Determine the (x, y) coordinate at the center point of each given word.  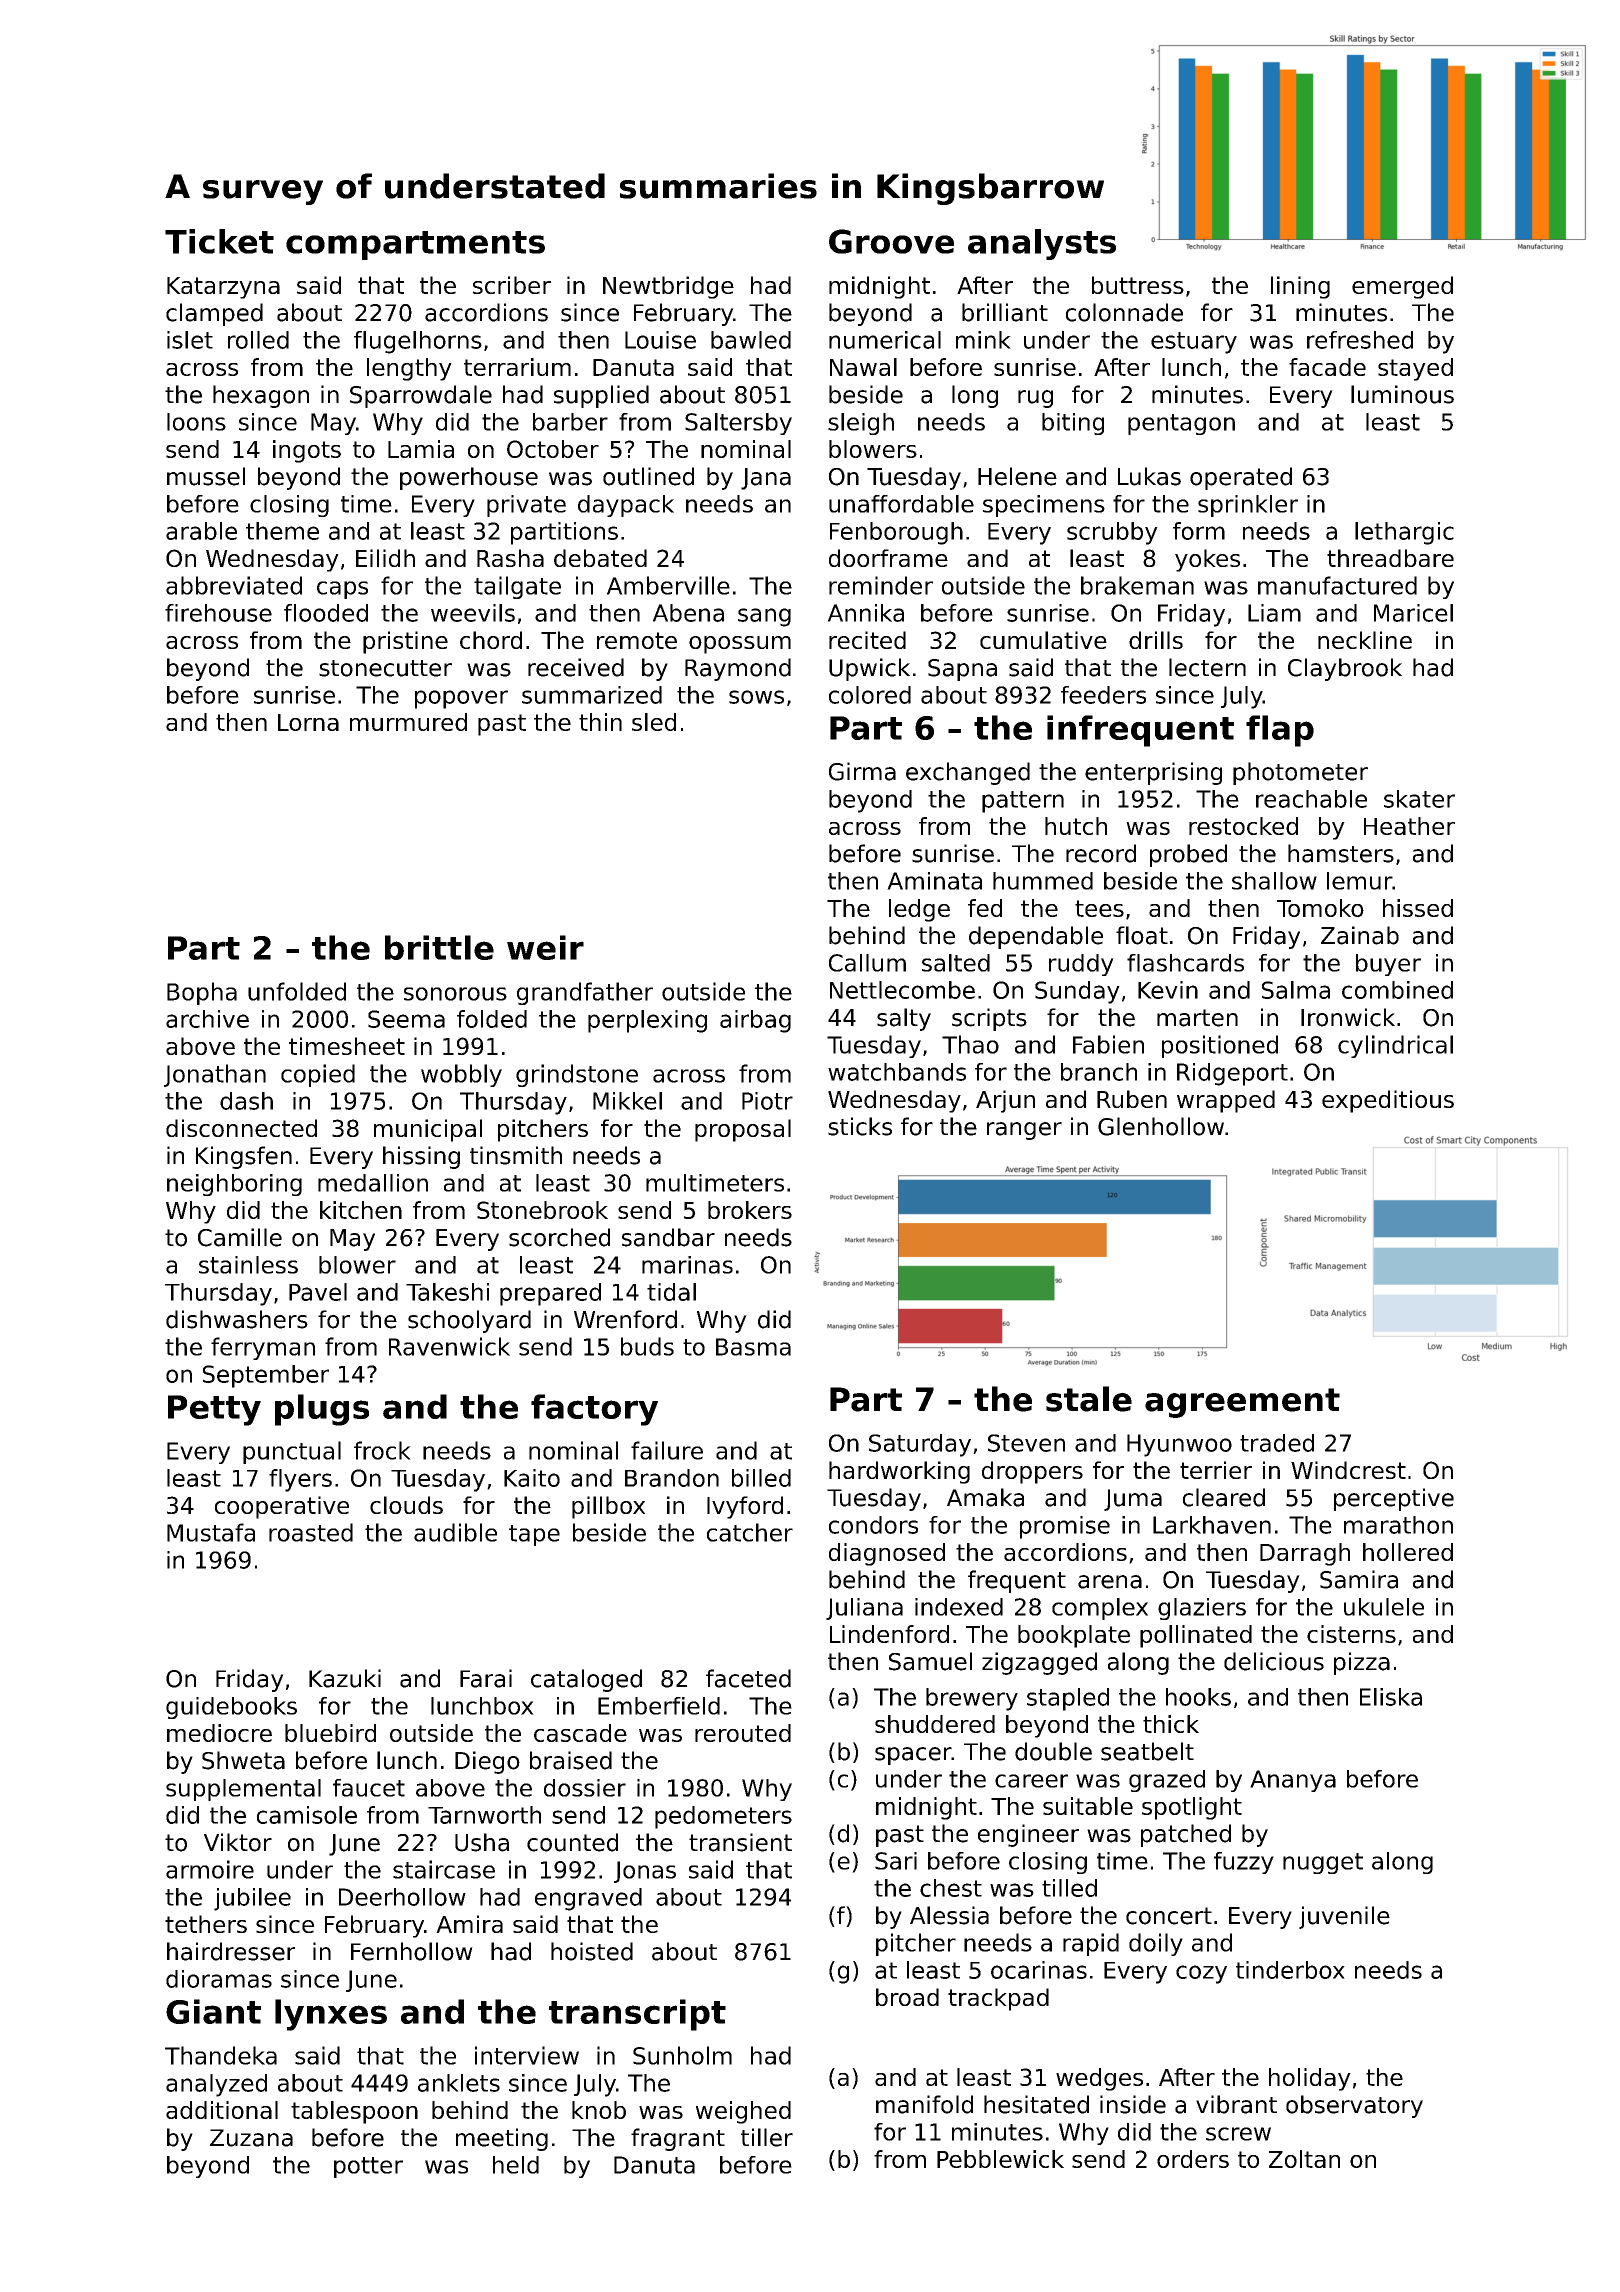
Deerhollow (402, 1897)
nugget (1323, 1863)
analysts (1042, 244)
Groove (891, 241)
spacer (913, 1756)
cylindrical (1395, 1046)
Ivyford (745, 1507)
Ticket (219, 241)
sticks (860, 1126)
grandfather (585, 993)
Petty (214, 1410)
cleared (1224, 1497)
